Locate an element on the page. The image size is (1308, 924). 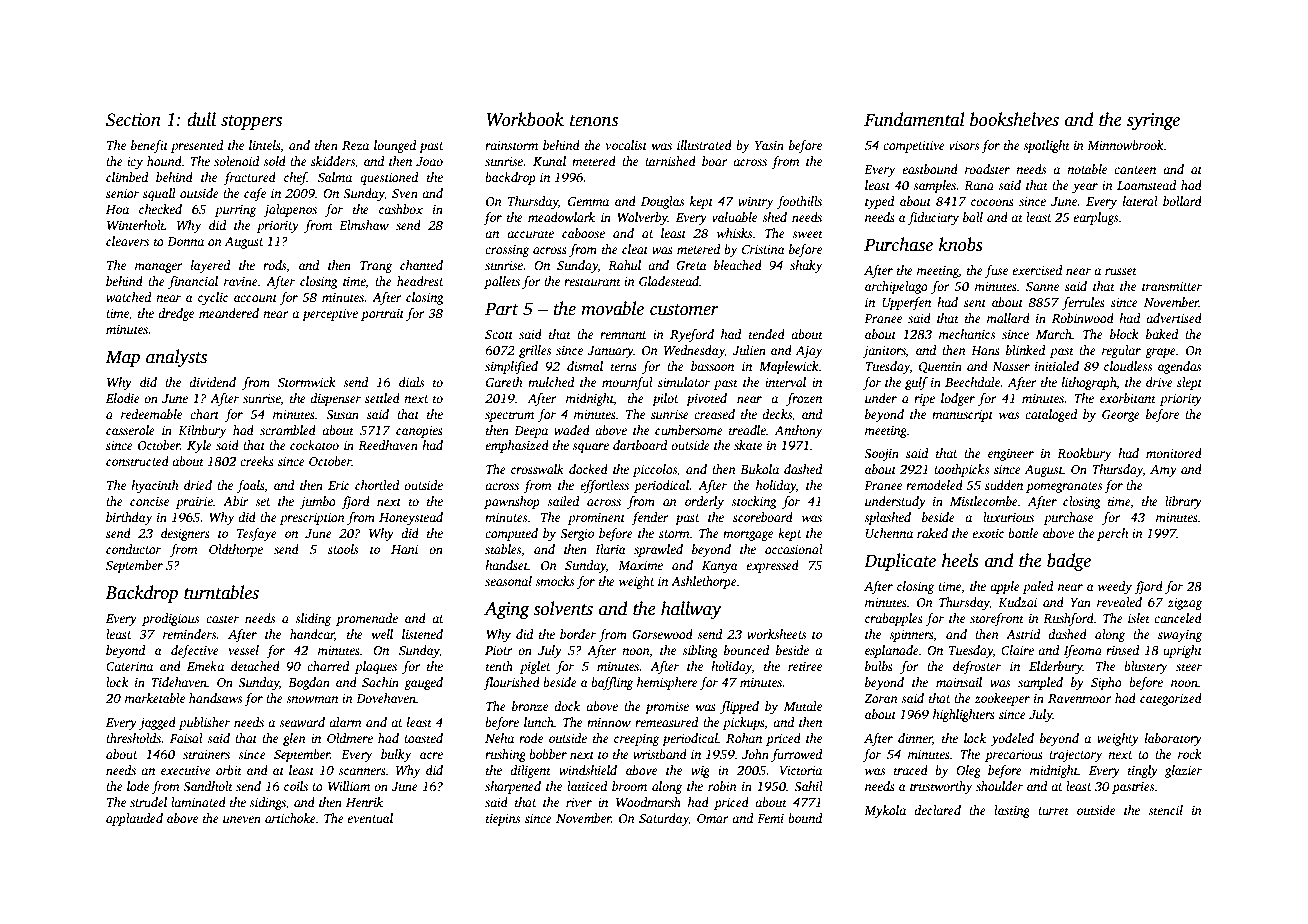
portrait is located at coordinates (382, 315).
